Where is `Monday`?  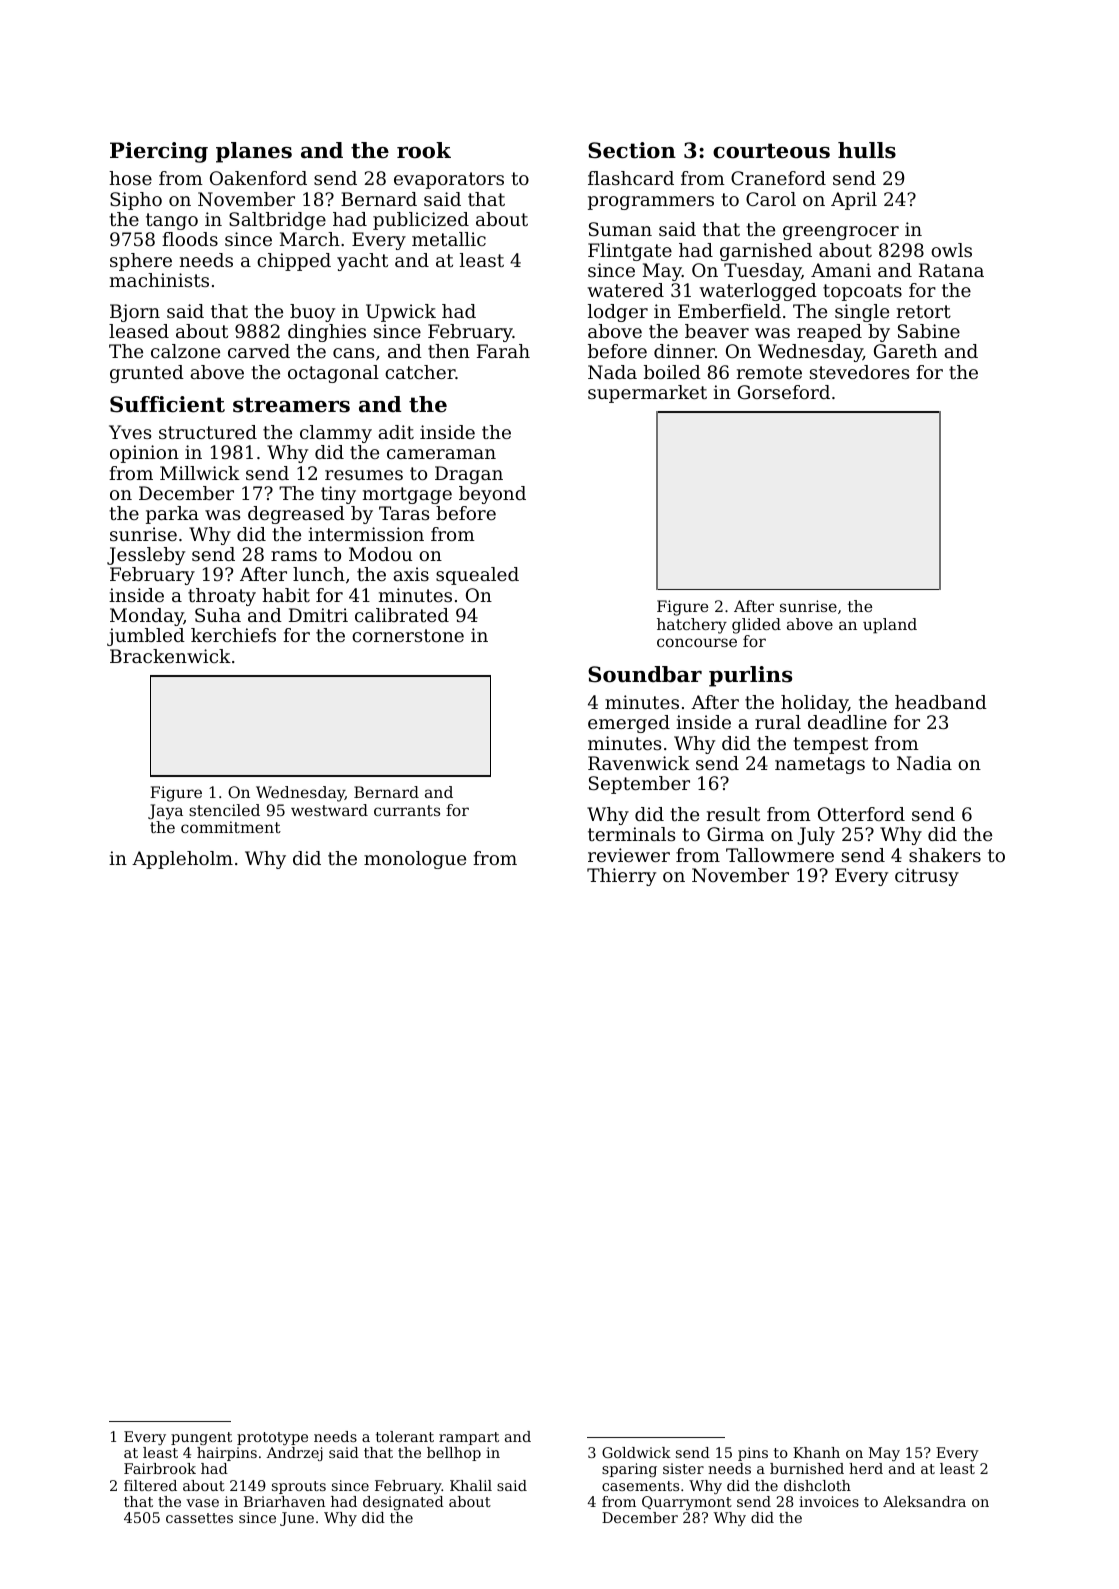 Monday is located at coordinates (147, 617).
